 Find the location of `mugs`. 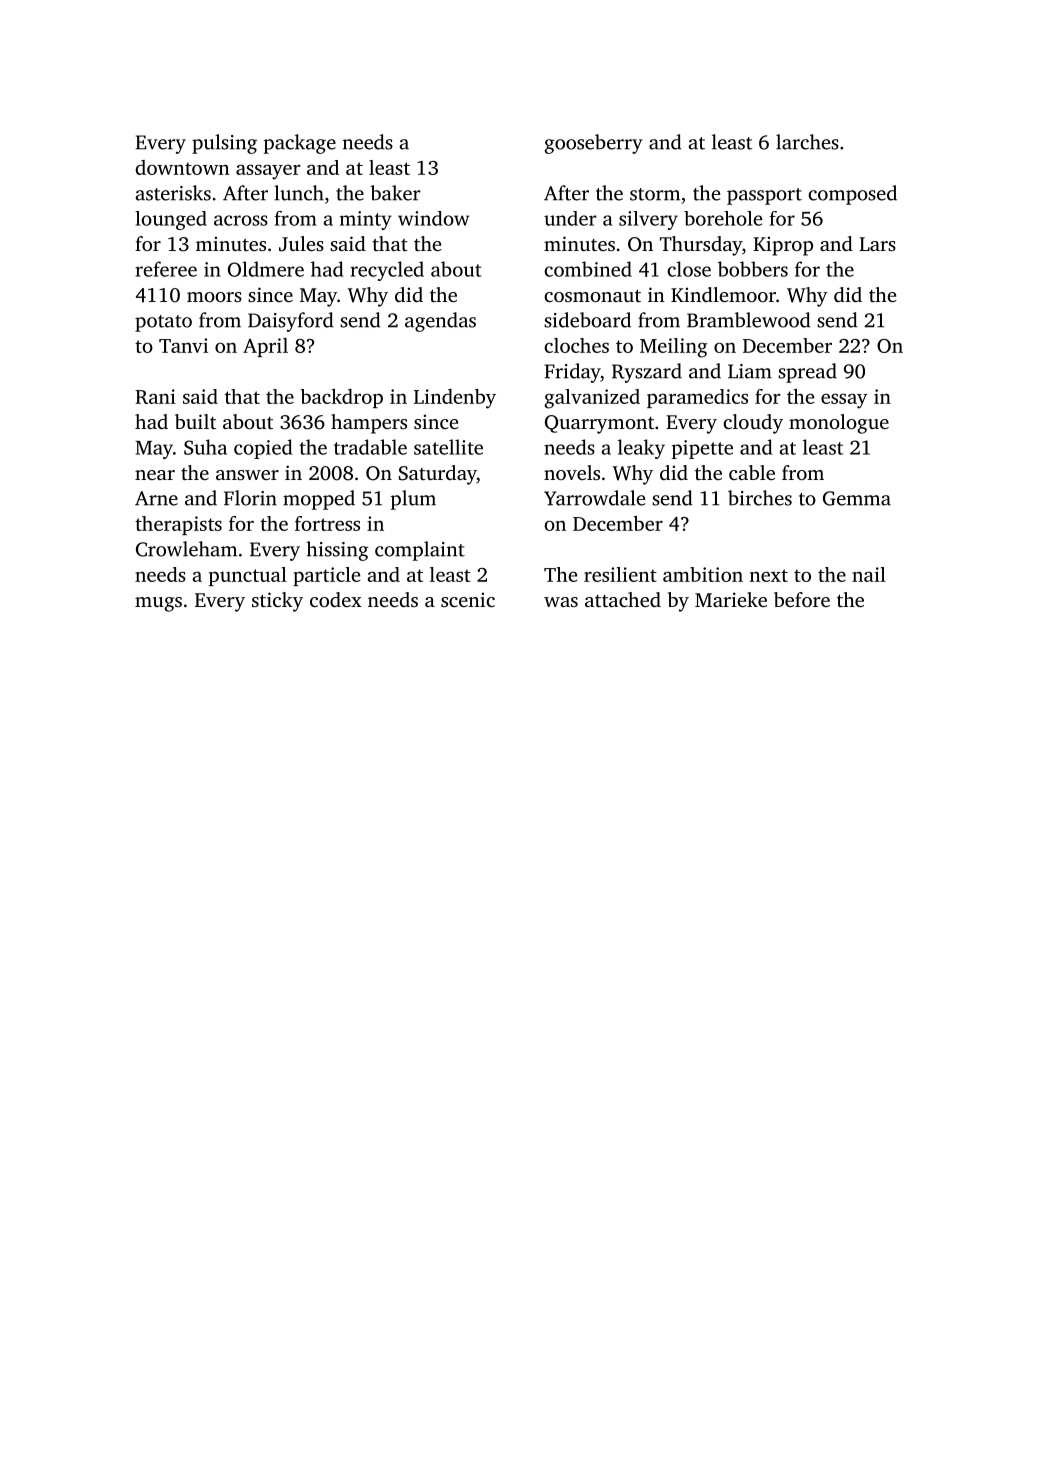

mugs is located at coordinates (158, 604).
